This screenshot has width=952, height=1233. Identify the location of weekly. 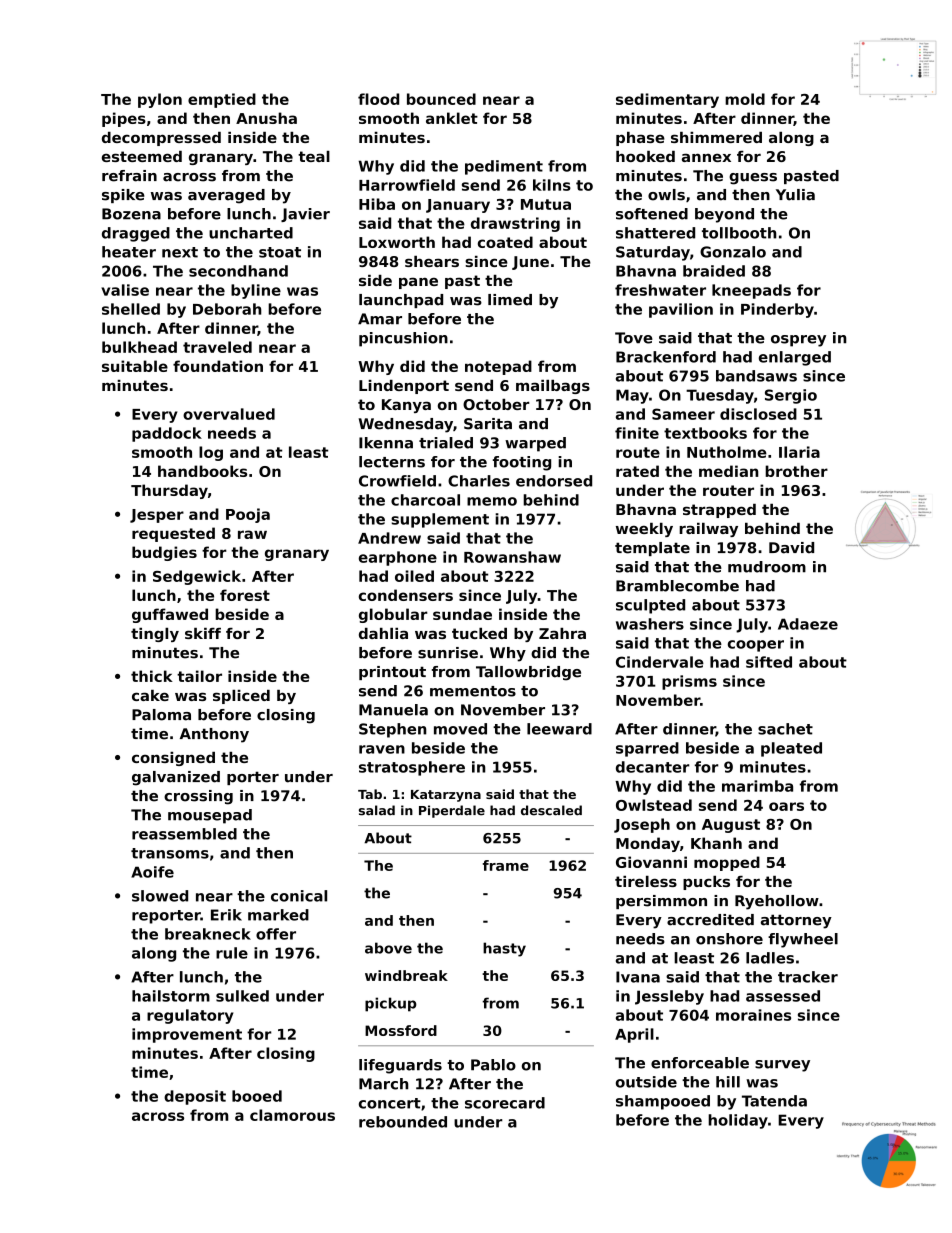
(644, 530).
